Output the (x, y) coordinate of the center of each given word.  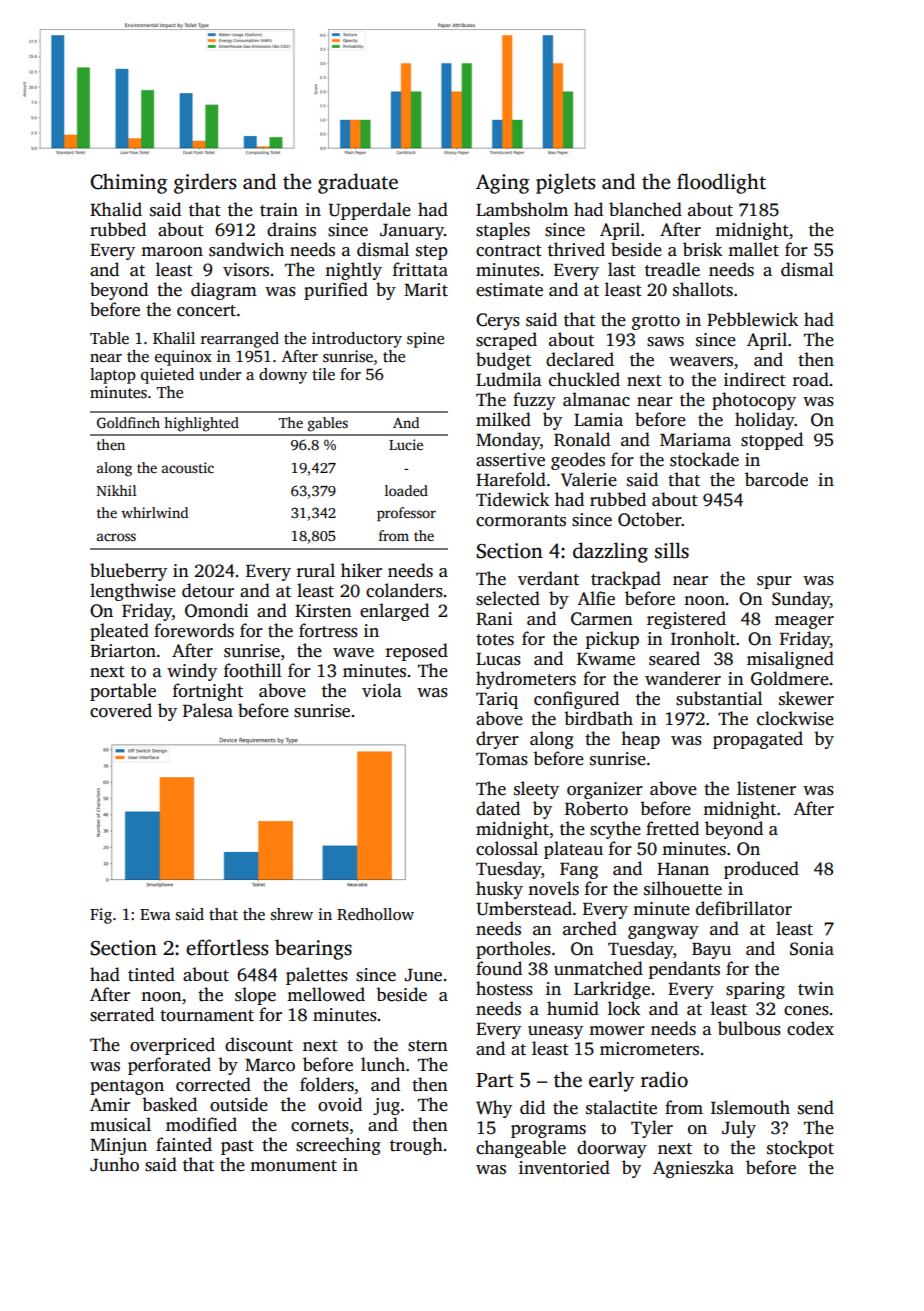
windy (192, 672)
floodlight (721, 183)
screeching (338, 1146)
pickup (612, 640)
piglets (565, 183)
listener (766, 788)
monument (293, 1166)
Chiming (128, 183)
